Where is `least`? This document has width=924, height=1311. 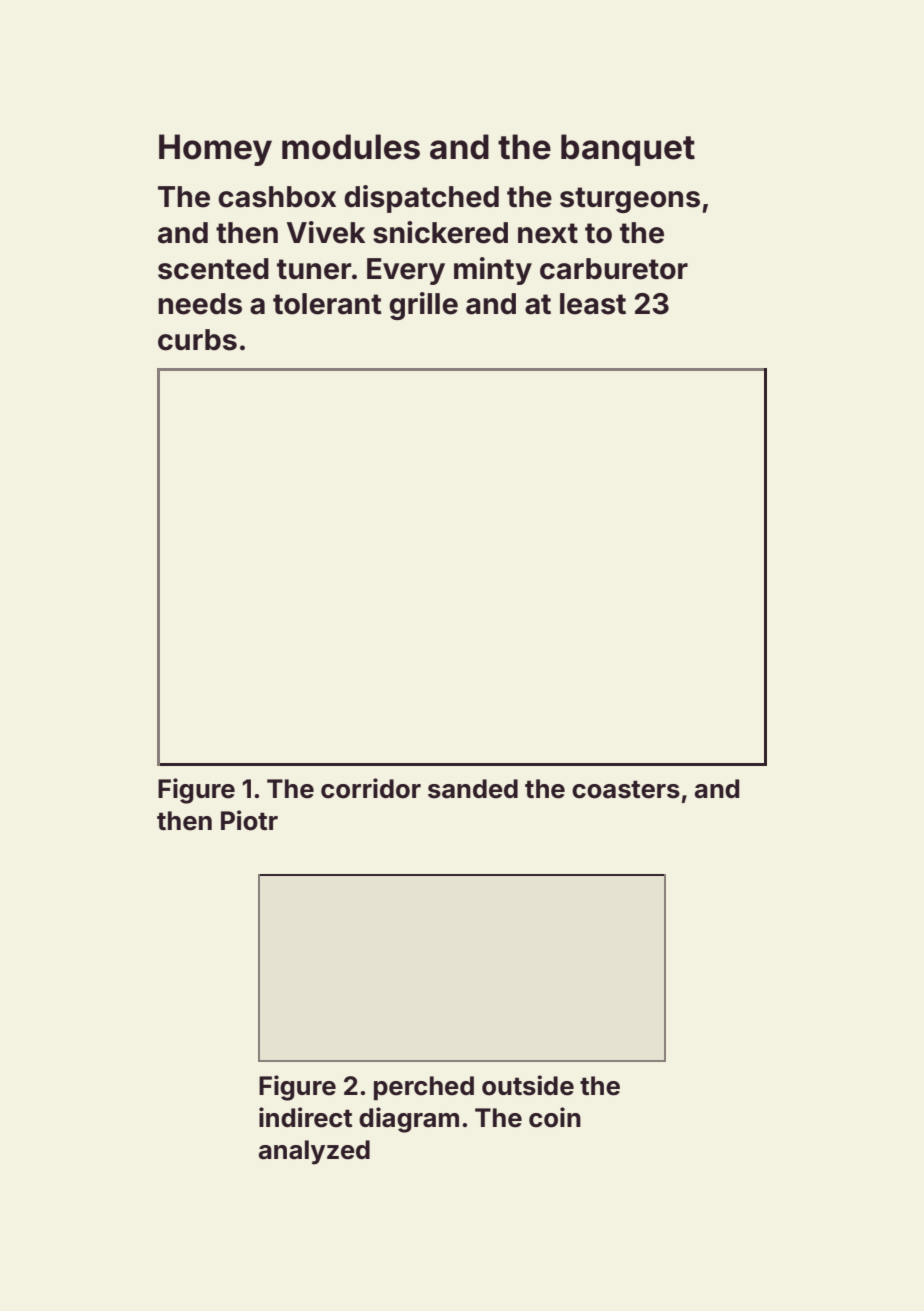
least is located at coordinates (593, 304).
